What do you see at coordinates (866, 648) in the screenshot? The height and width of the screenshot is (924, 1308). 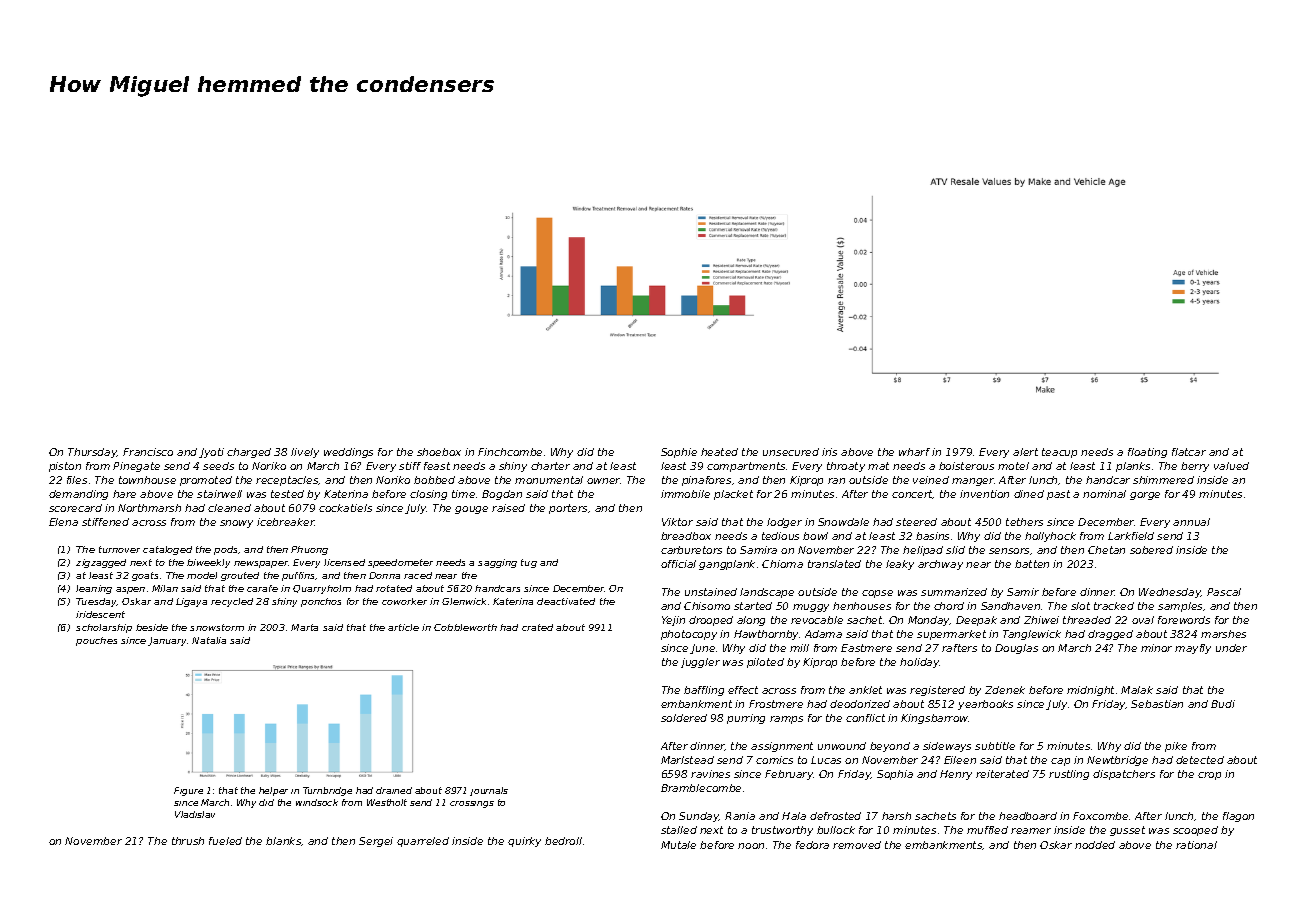 I see `Eastmere` at bounding box center [866, 648].
